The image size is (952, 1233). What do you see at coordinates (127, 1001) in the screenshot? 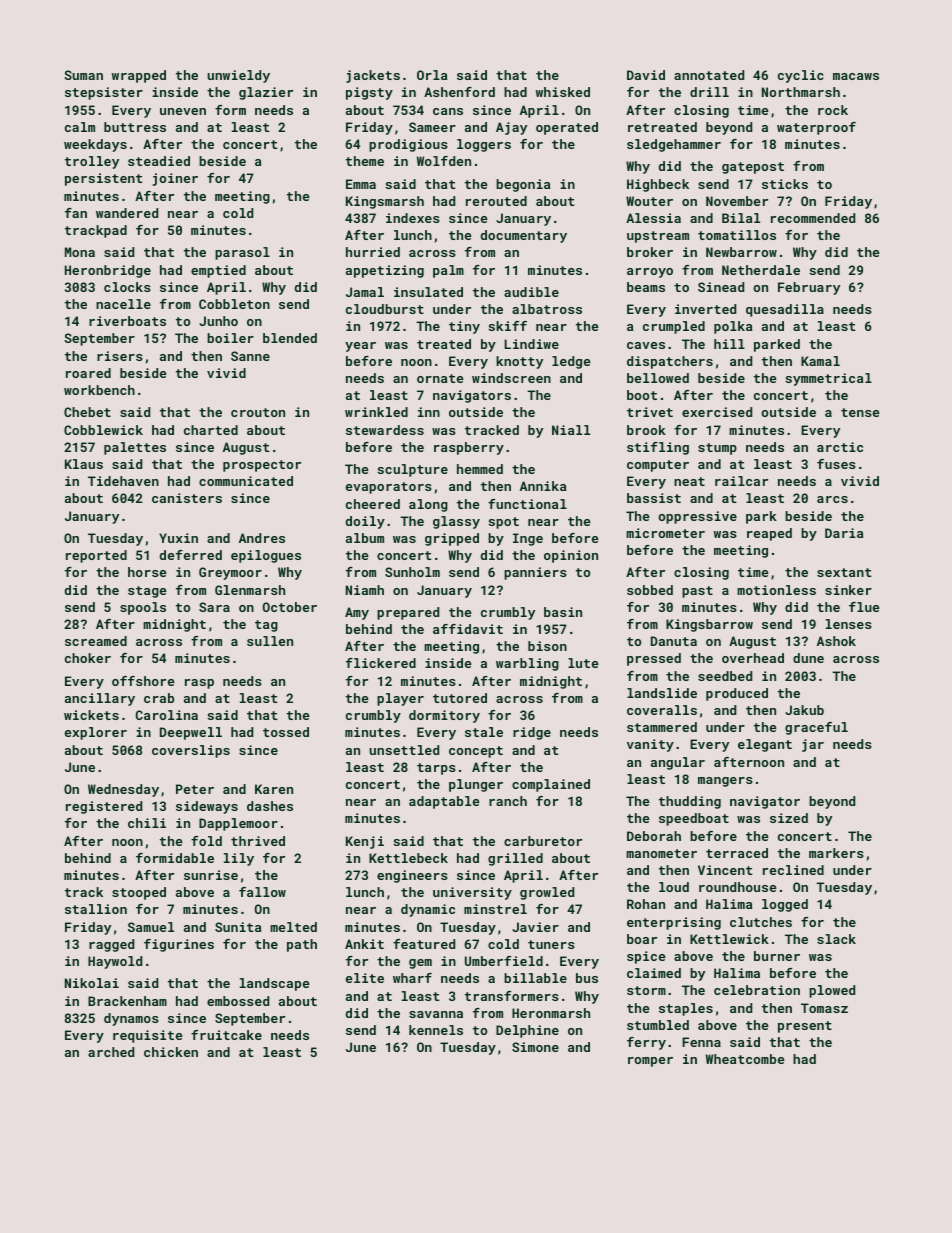
I see `Brackenham` at bounding box center [127, 1001].
